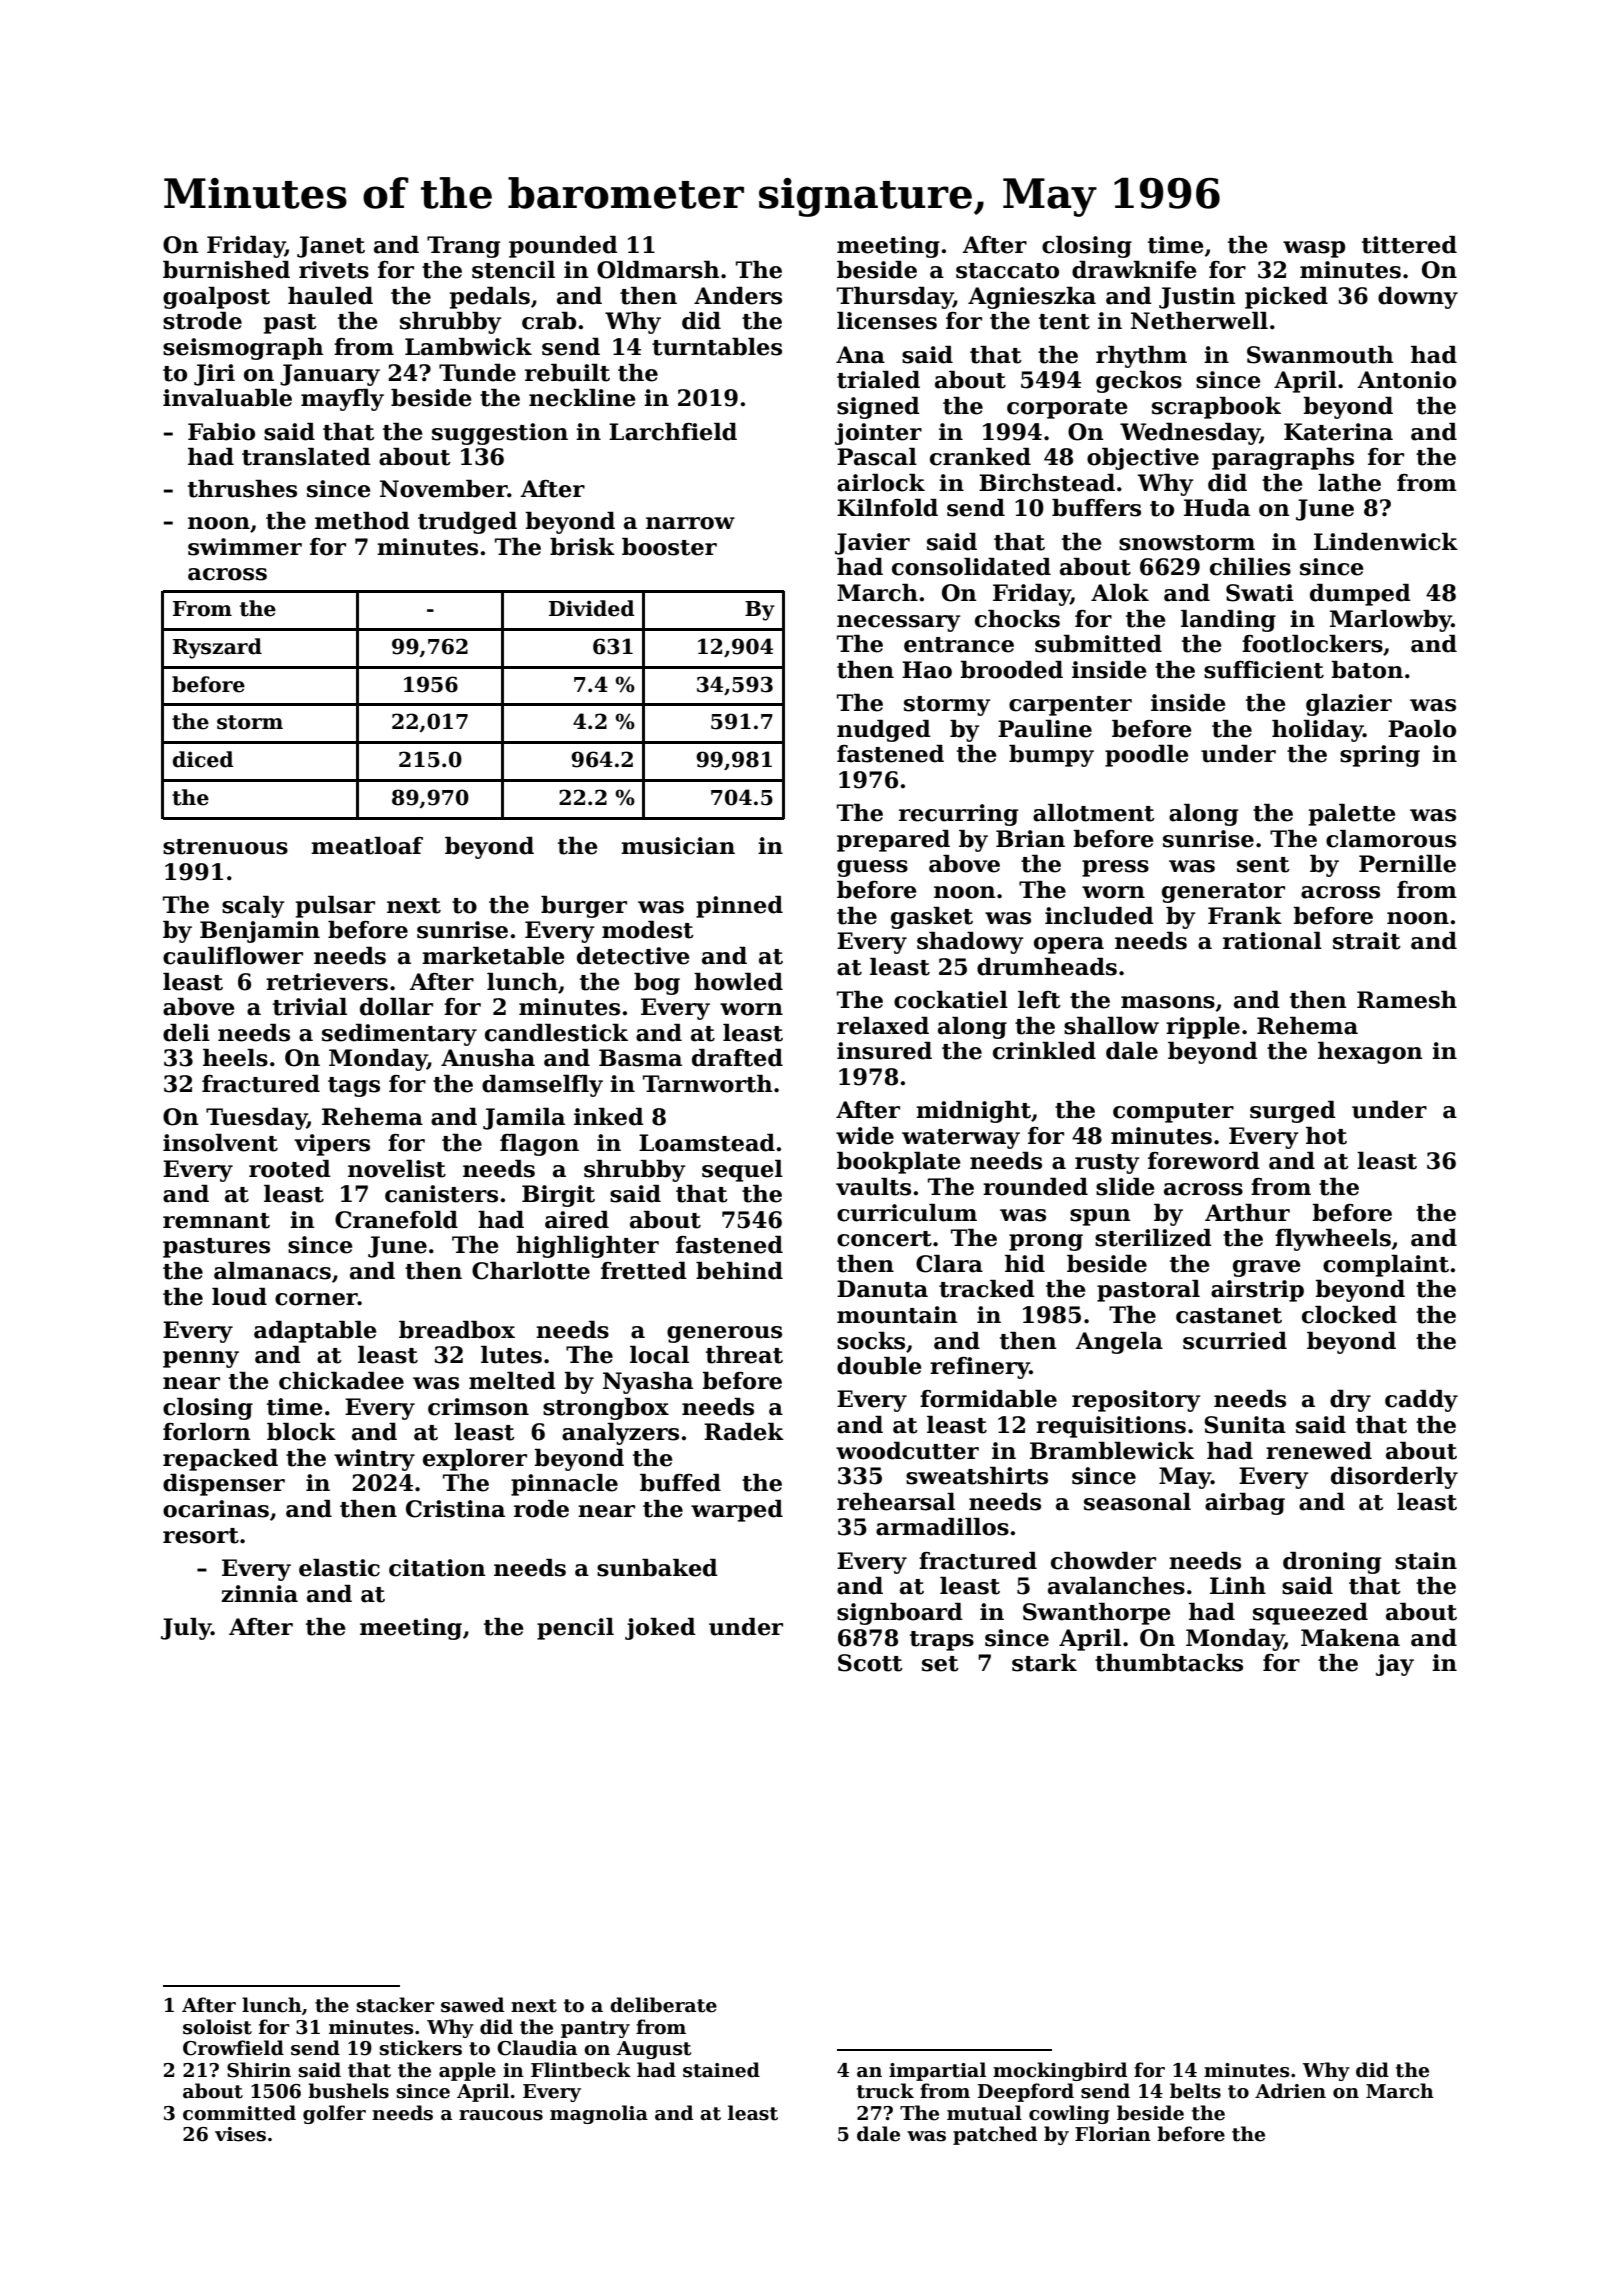  I want to click on Jiri, so click(214, 375).
